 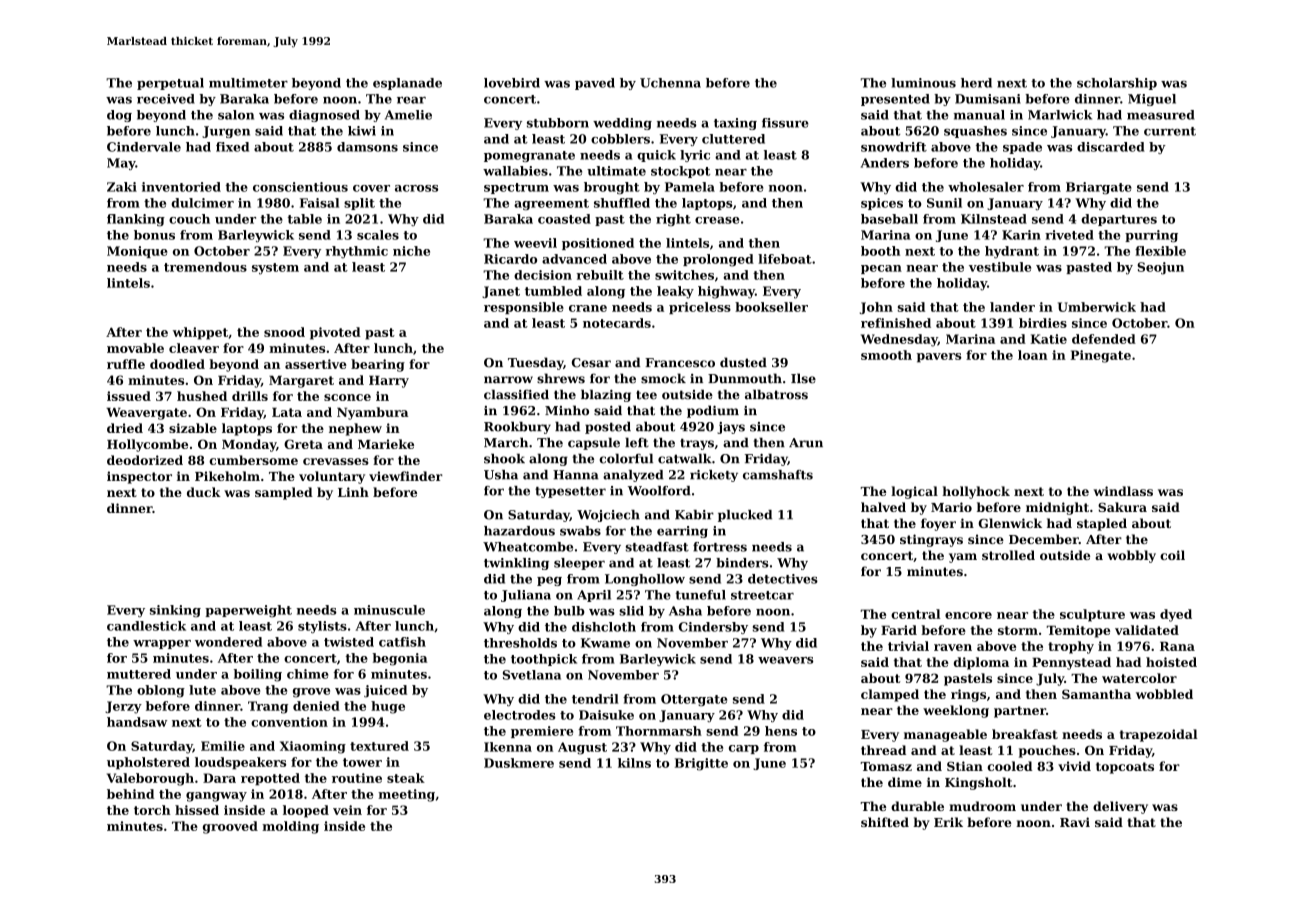 What do you see at coordinates (249, 445) in the screenshot?
I see `Monday` at bounding box center [249, 445].
